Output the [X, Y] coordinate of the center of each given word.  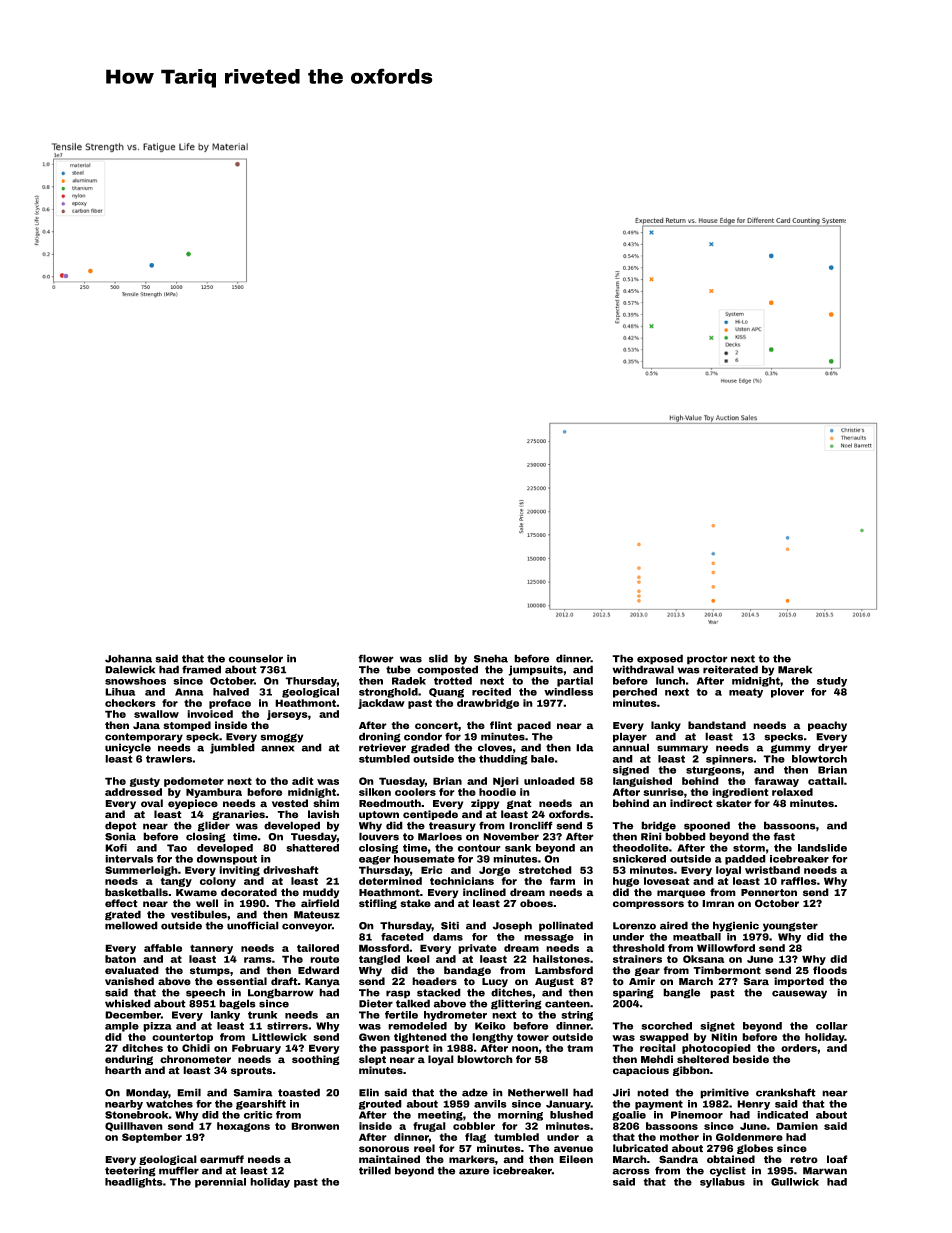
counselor [256, 658]
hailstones [561, 959]
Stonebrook [136, 1115]
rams [258, 960]
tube [398, 669]
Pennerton [769, 893]
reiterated [730, 669]
